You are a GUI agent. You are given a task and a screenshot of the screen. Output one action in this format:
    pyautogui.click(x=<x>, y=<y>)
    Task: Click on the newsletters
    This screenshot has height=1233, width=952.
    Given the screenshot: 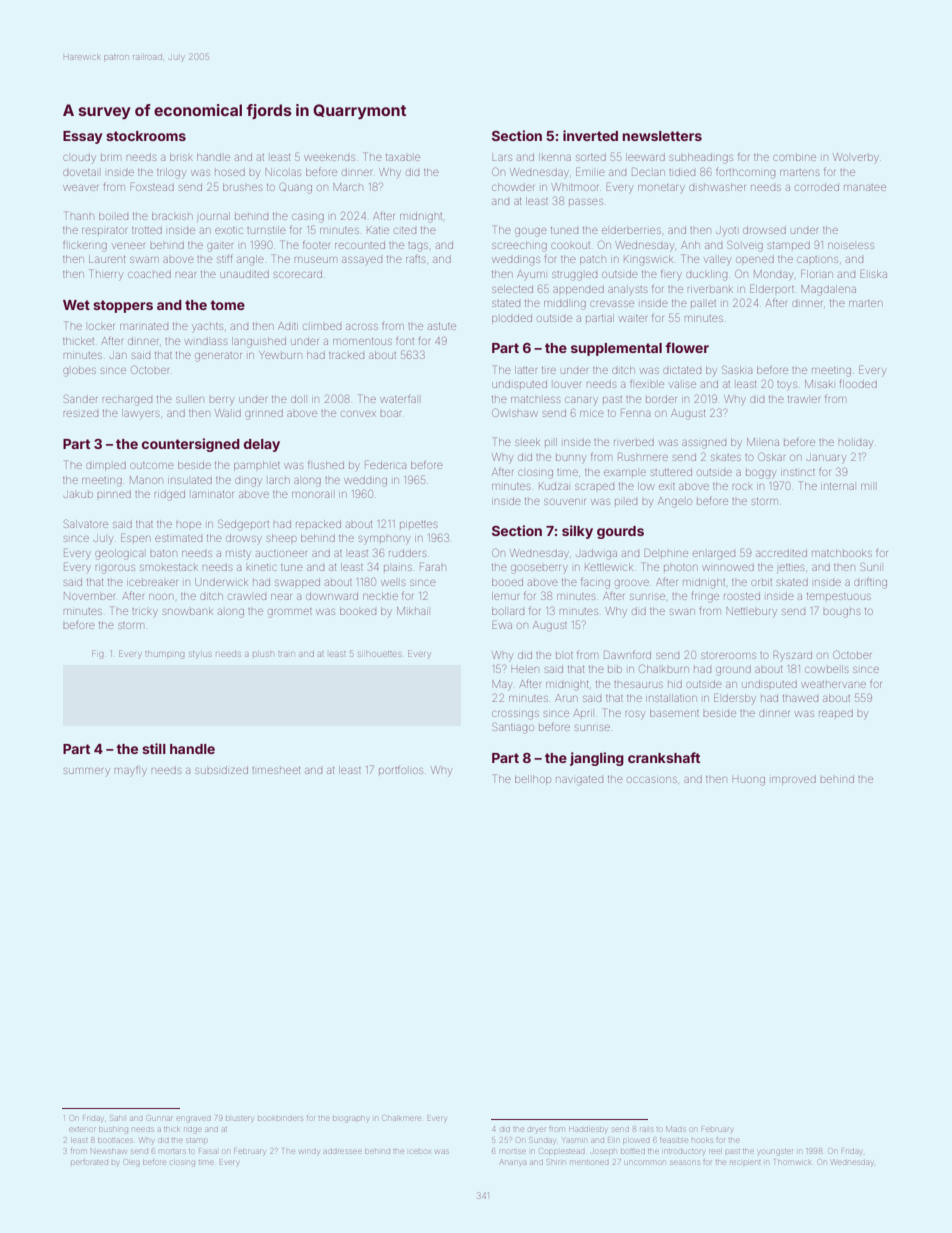 What is the action you would take?
    pyautogui.click(x=662, y=136)
